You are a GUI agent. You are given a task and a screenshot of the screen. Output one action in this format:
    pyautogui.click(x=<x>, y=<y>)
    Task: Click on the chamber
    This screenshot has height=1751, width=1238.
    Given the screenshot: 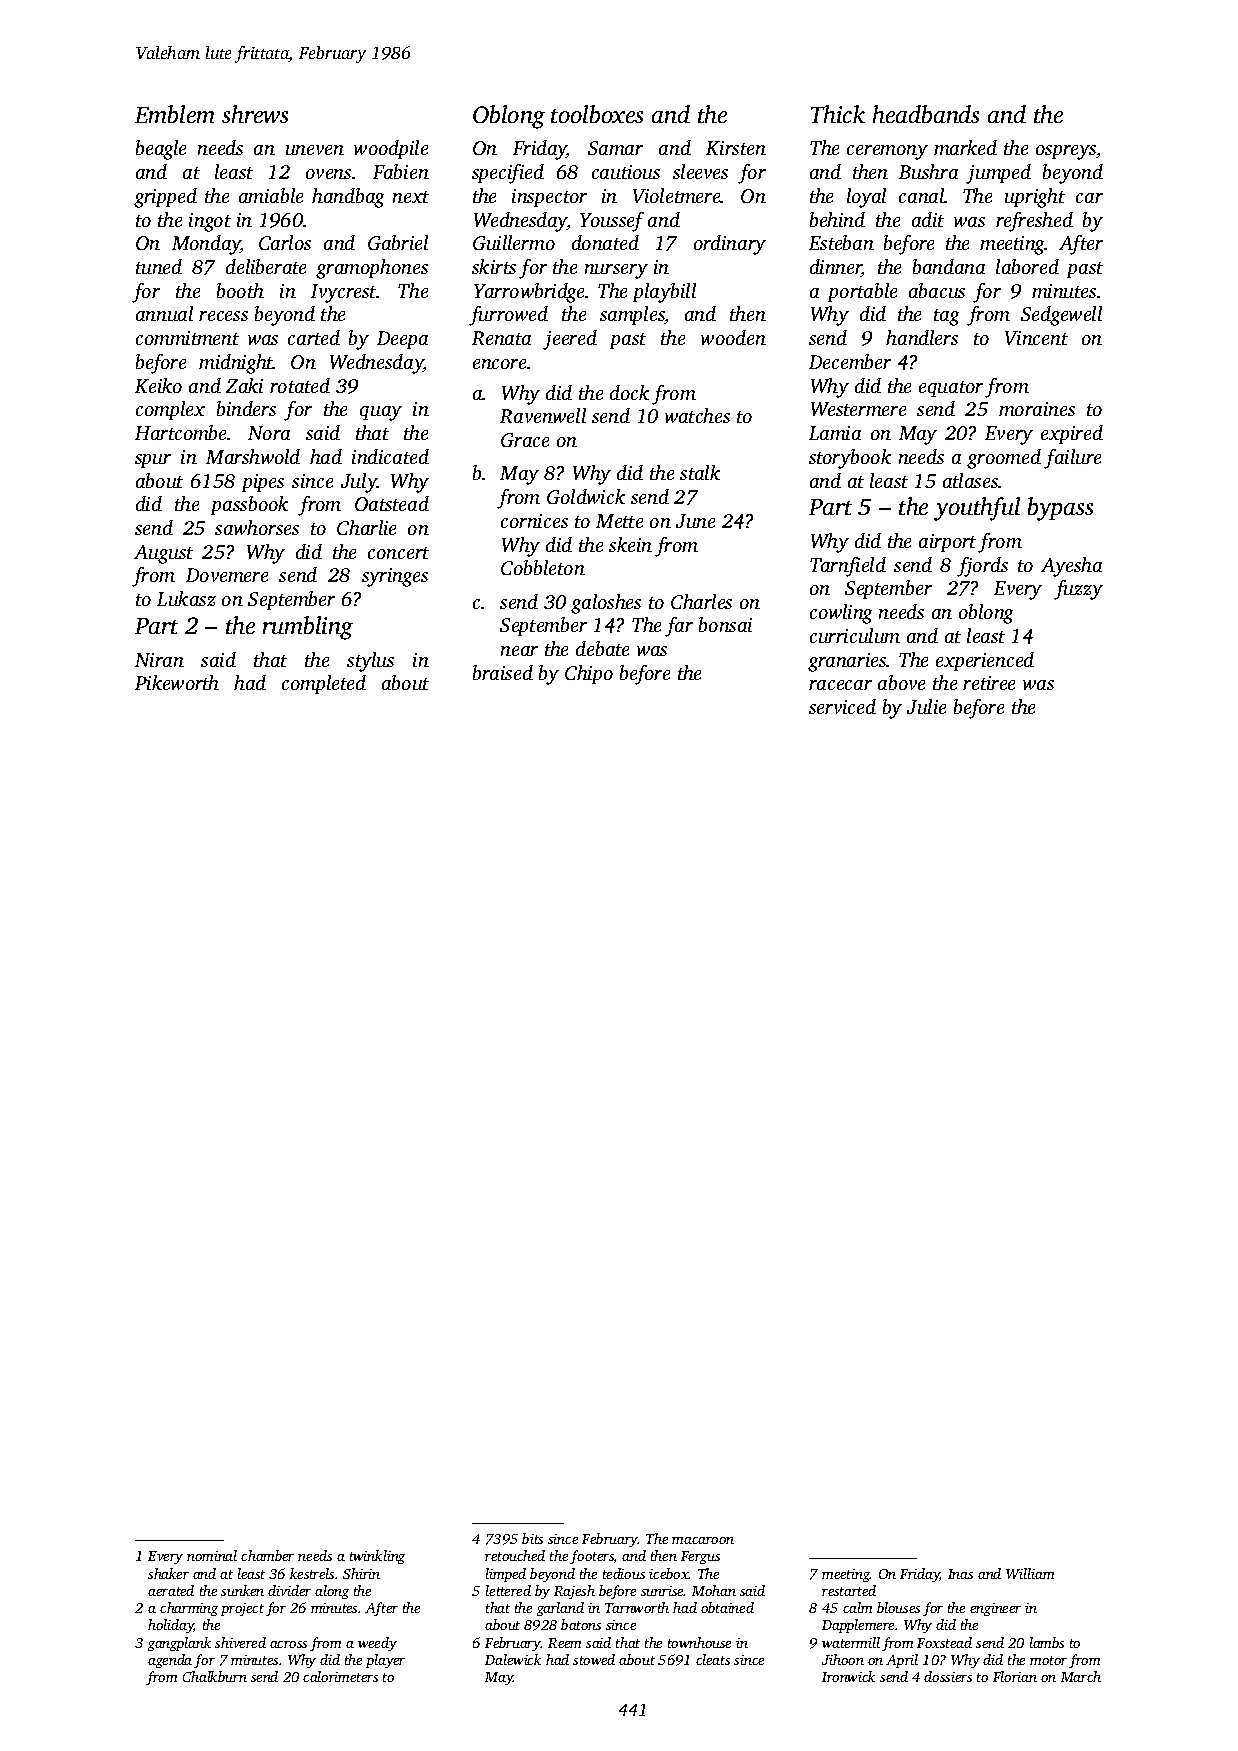 What is the action you would take?
    pyautogui.click(x=267, y=1555)
